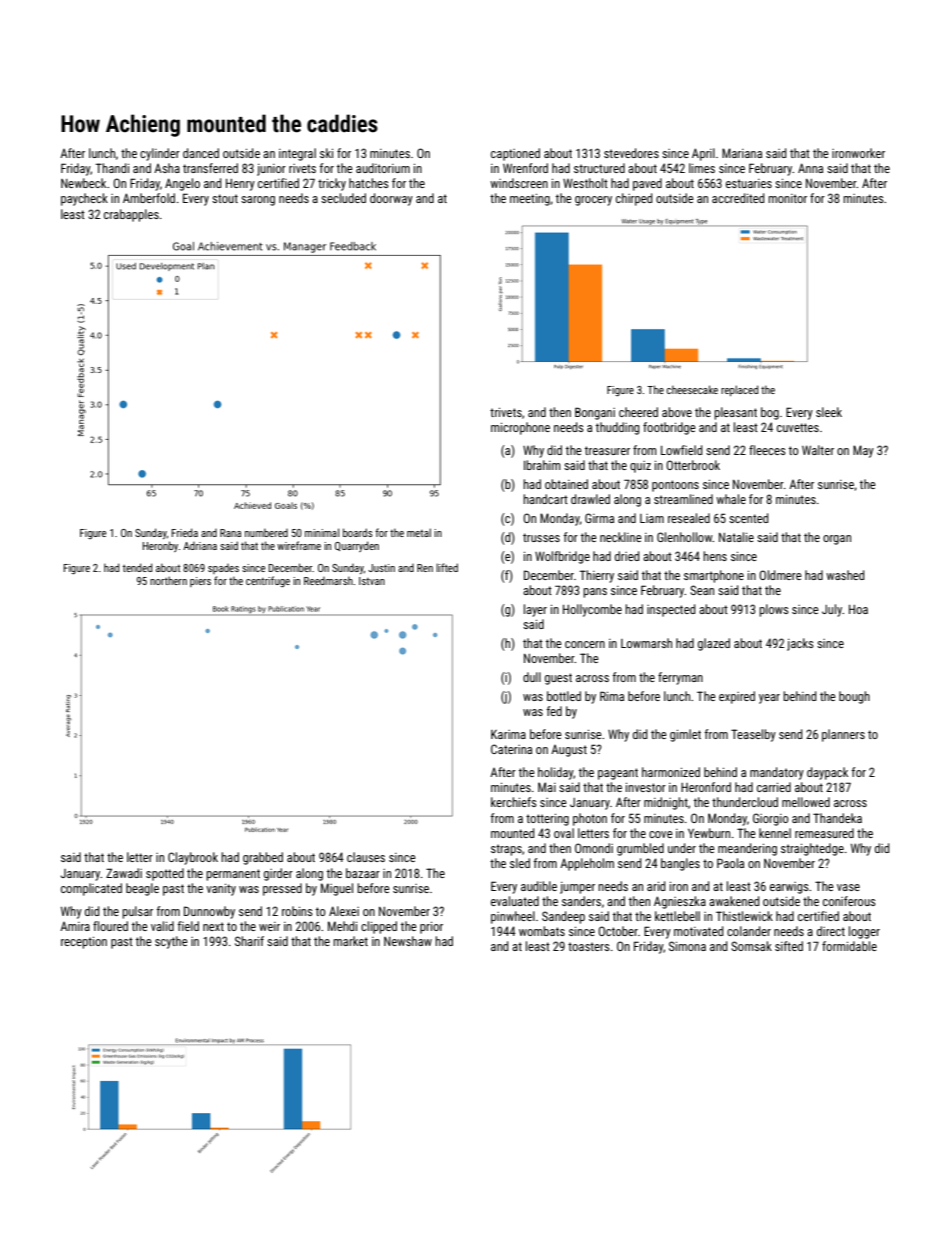  What do you see at coordinates (137, 567) in the document?
I see `tended` at bounding box center [137, 567].
